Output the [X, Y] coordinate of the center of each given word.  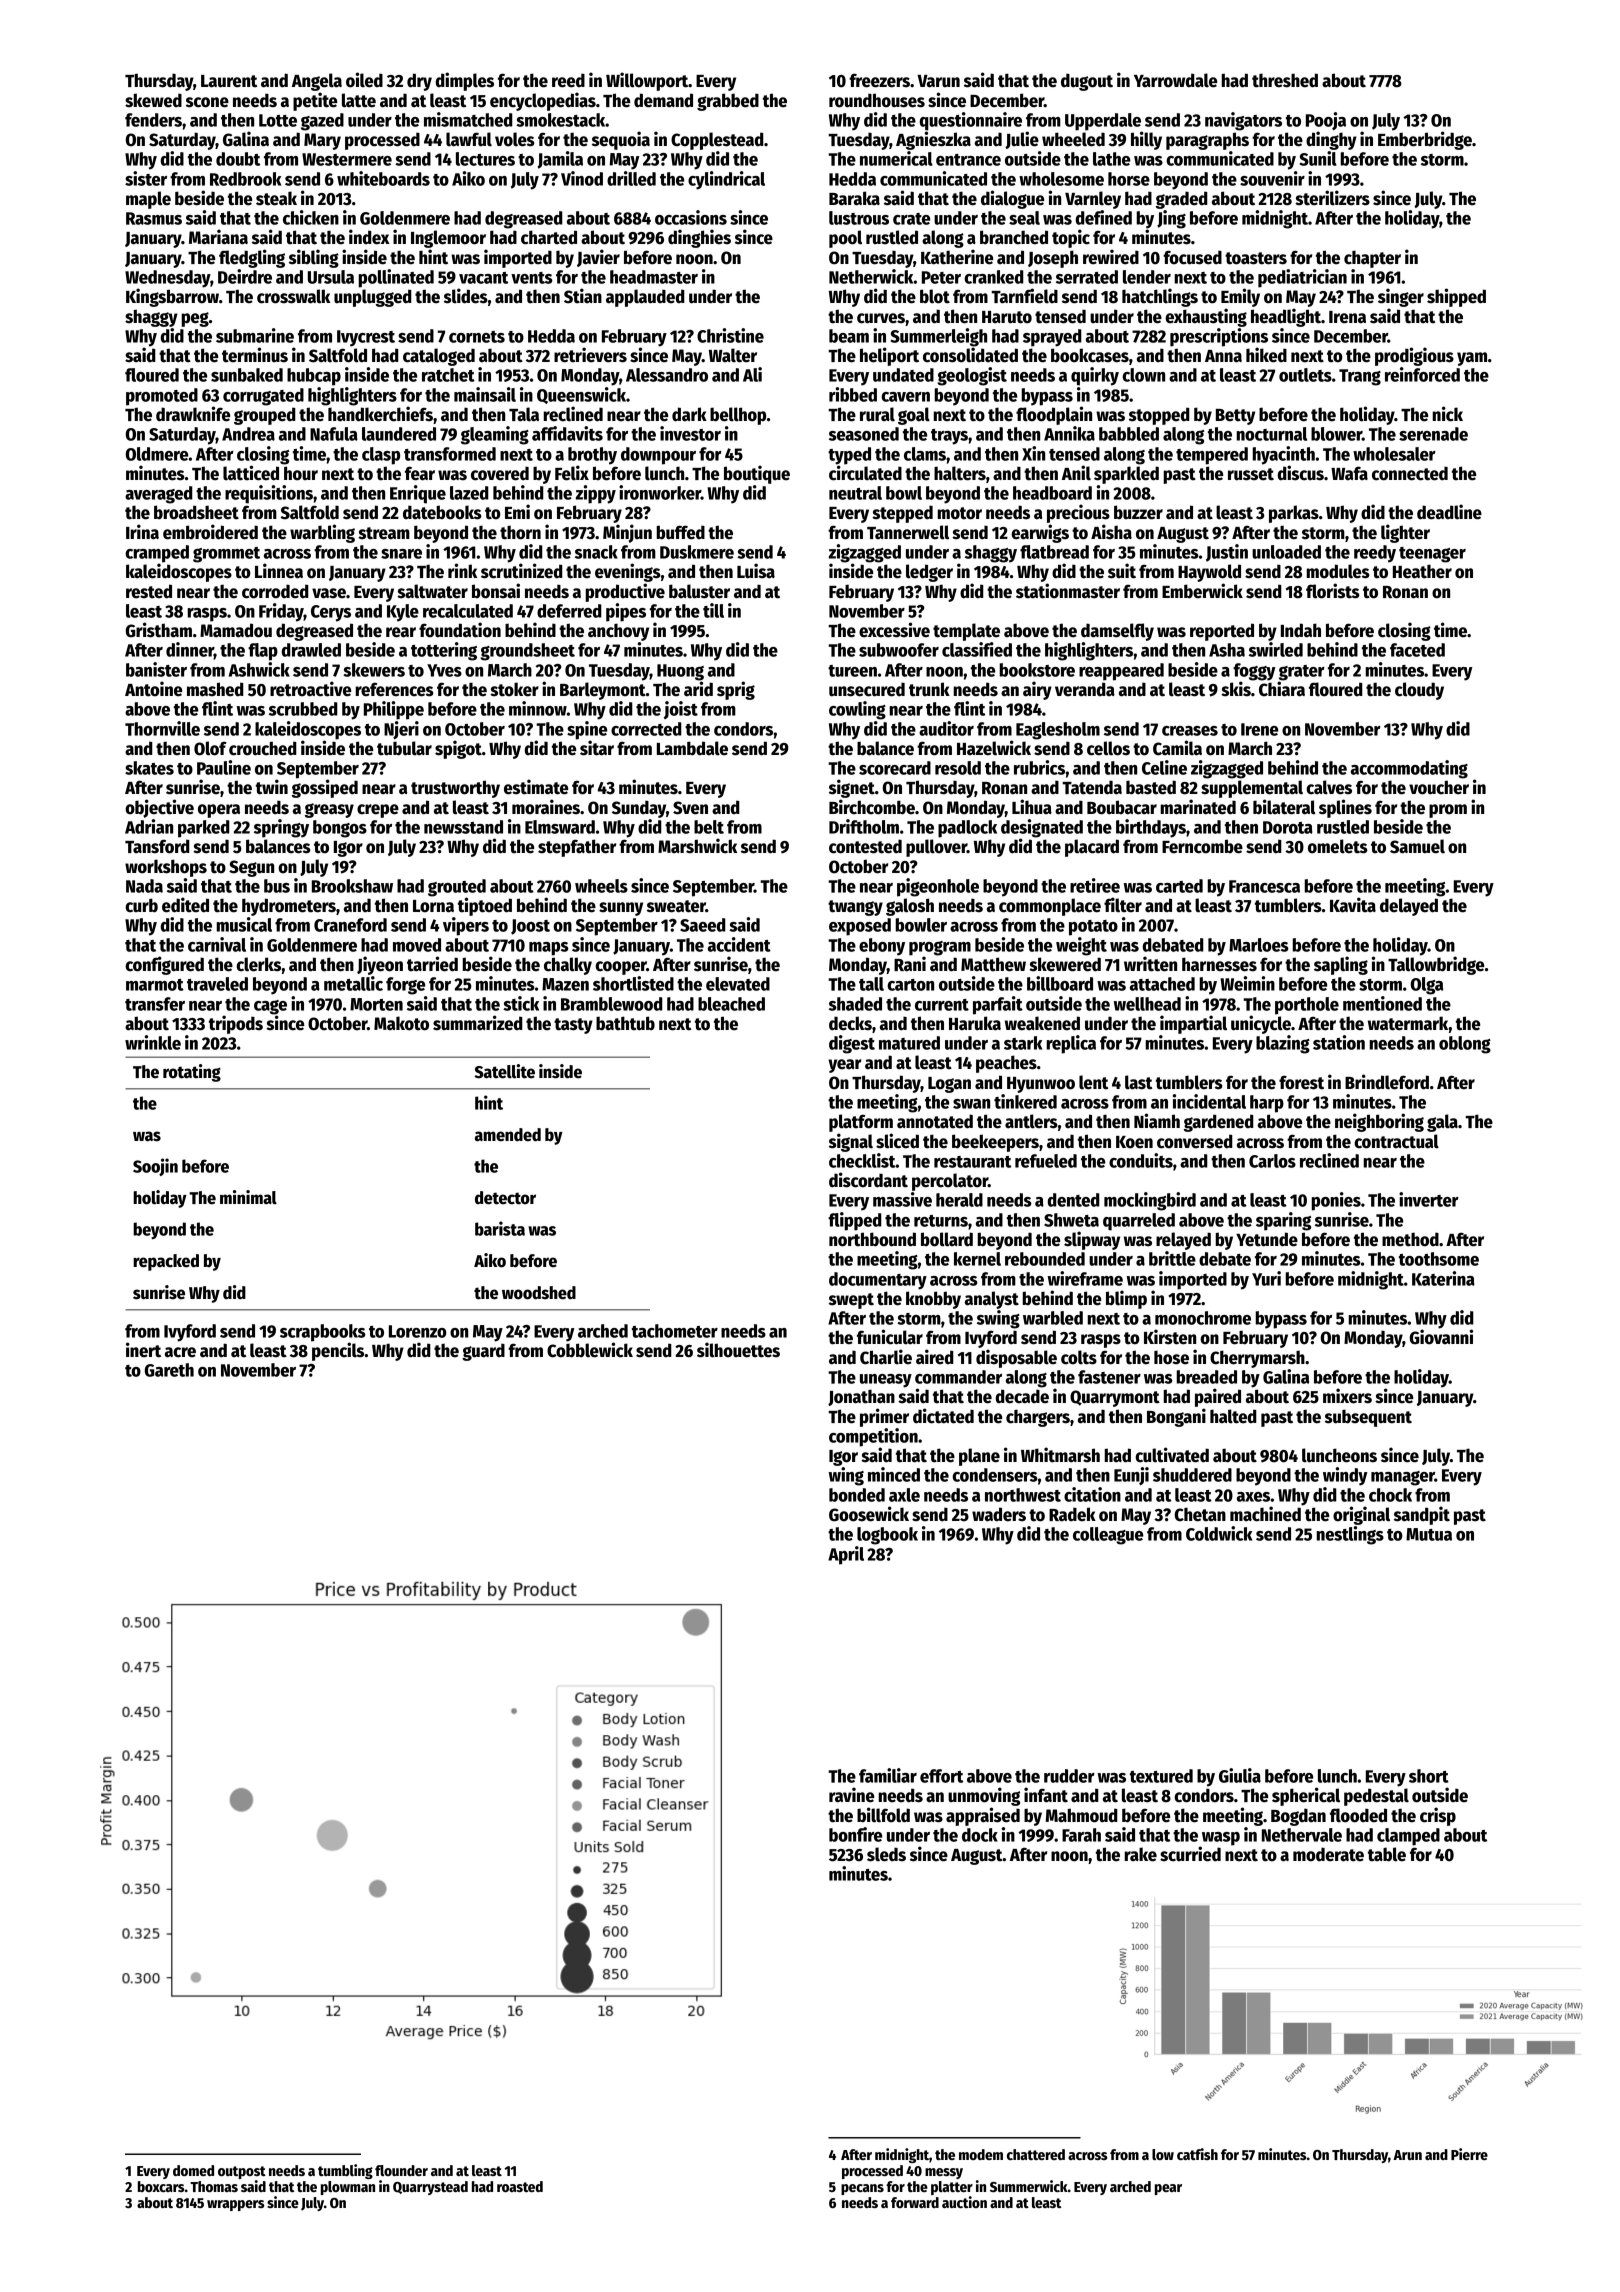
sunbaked [247, 375]
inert [143, 1350]
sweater [676, 906]
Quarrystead [430, 2188]
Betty [1235, 417]
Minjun [627, 533]
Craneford [350, 925]
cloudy [1419, 691]
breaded [1206, 1377]
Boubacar [1122, 807]
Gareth [169, 1370]
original [1361, 1515]
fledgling [252, 258]
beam [849, 336]
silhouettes [738, 1350]
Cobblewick [590, 1350]
